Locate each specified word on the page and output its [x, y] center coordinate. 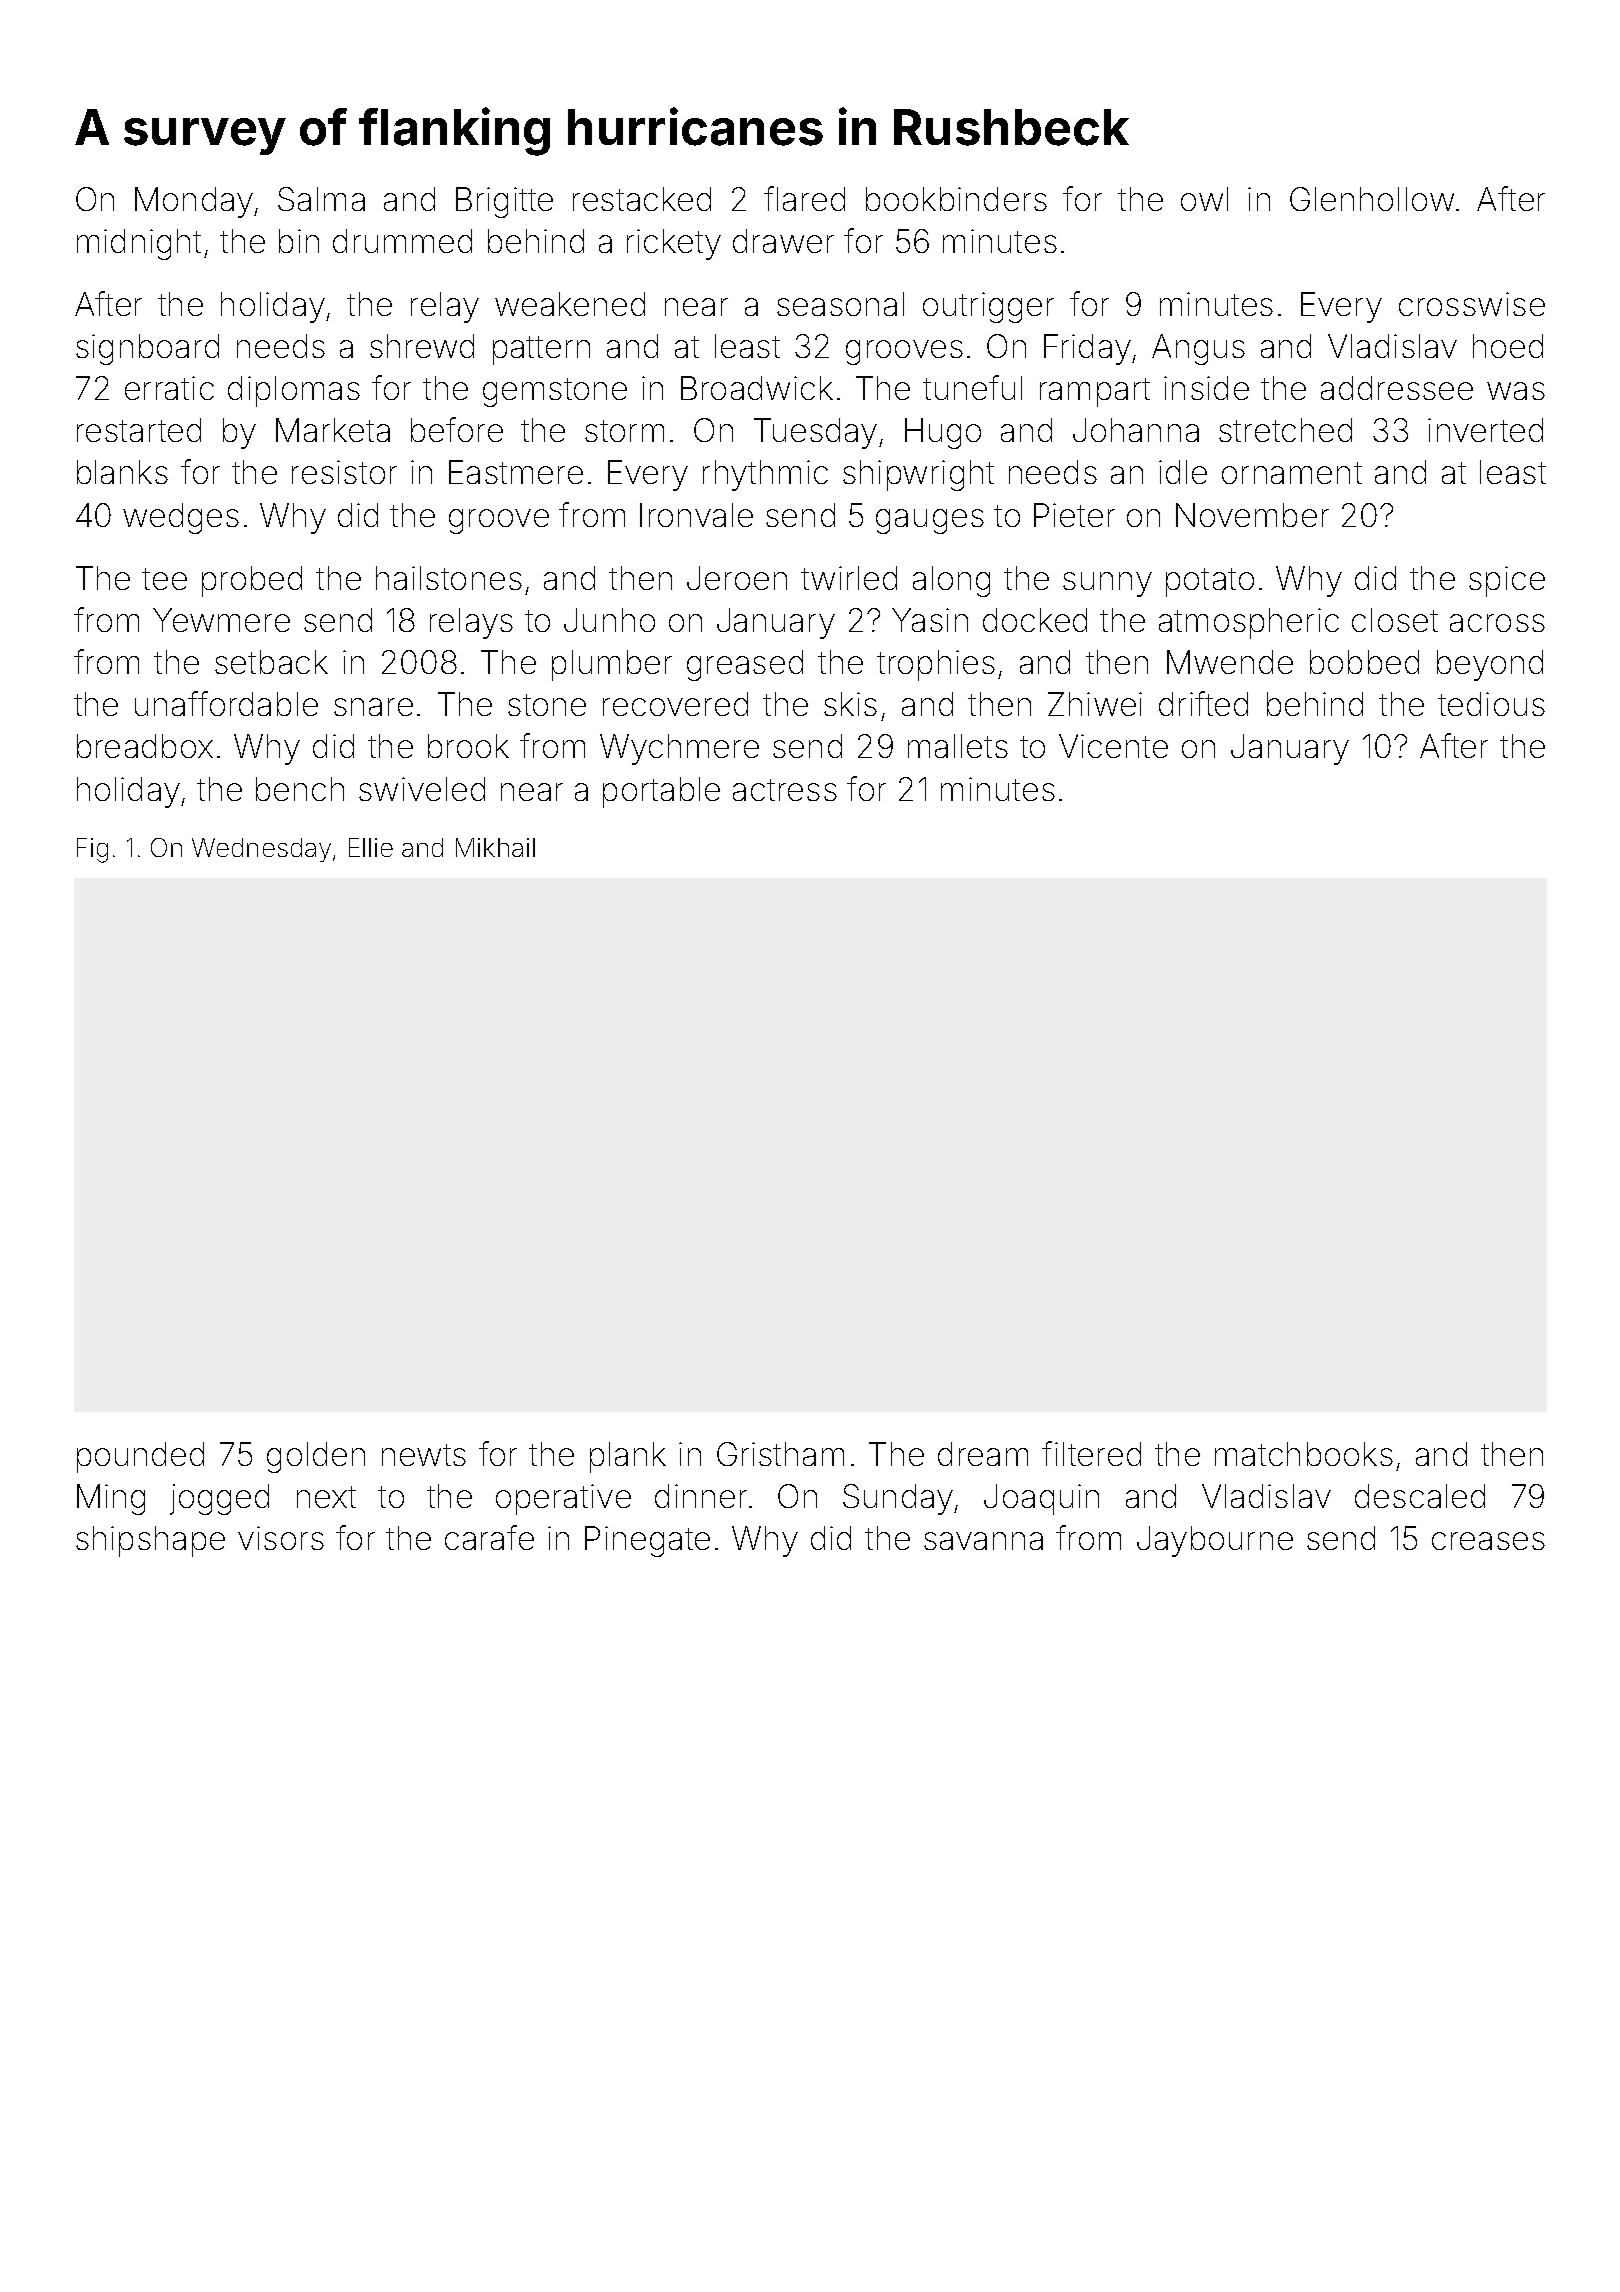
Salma [321, 199]
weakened [570, 304]
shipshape [150, 1541]
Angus [1198, 349]
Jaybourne [1215, 1541]
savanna [983, 1541]
